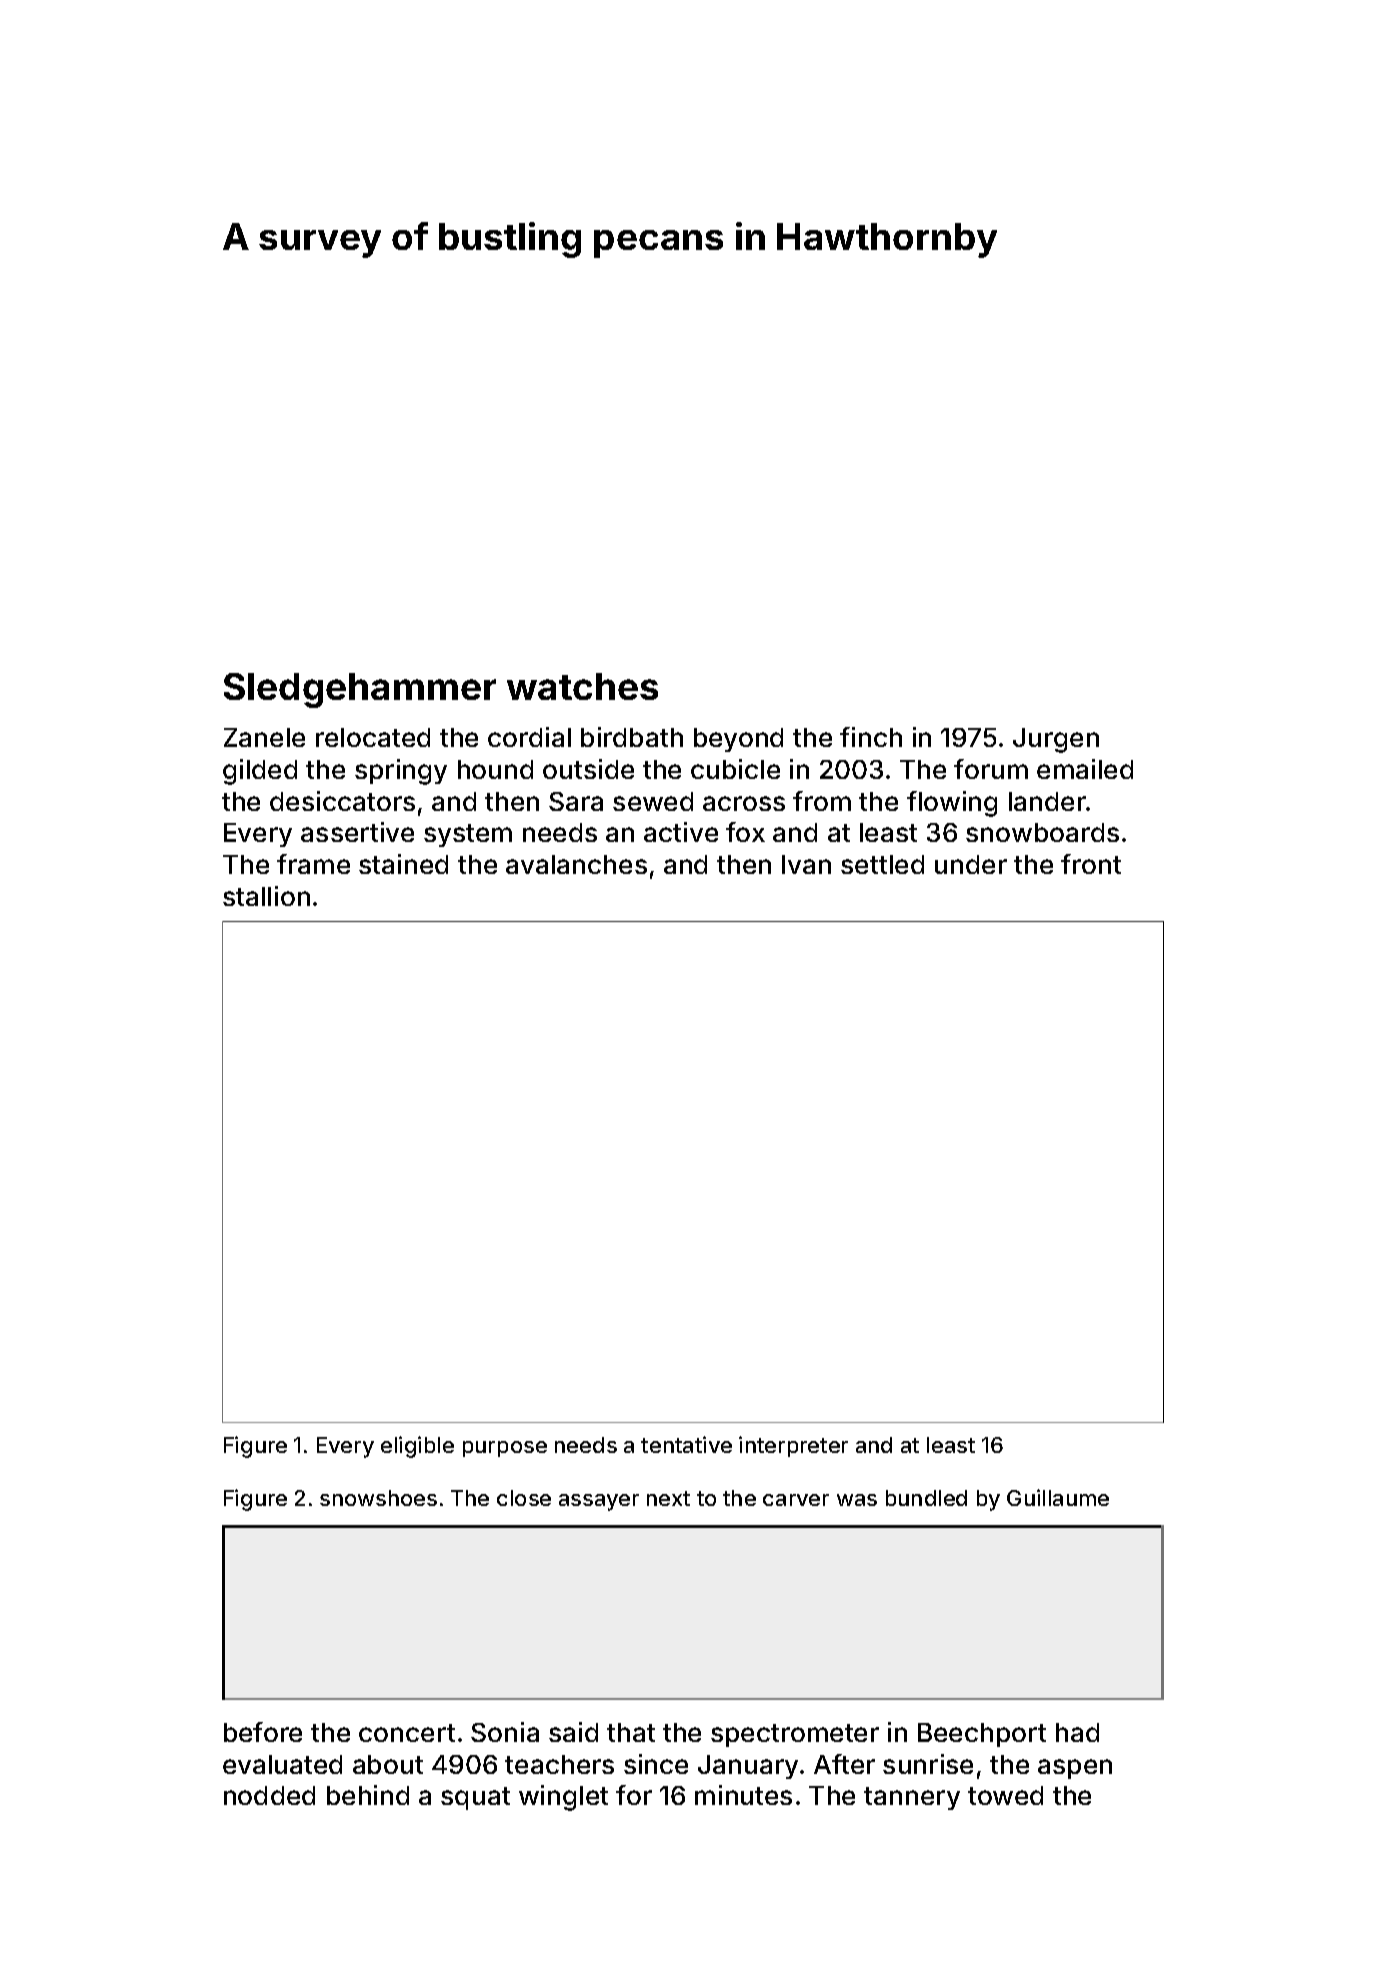 The image size is (1386, 1969). Describe the element at coordinates (417, 1447) in the document. I see `eligible` at that location.
